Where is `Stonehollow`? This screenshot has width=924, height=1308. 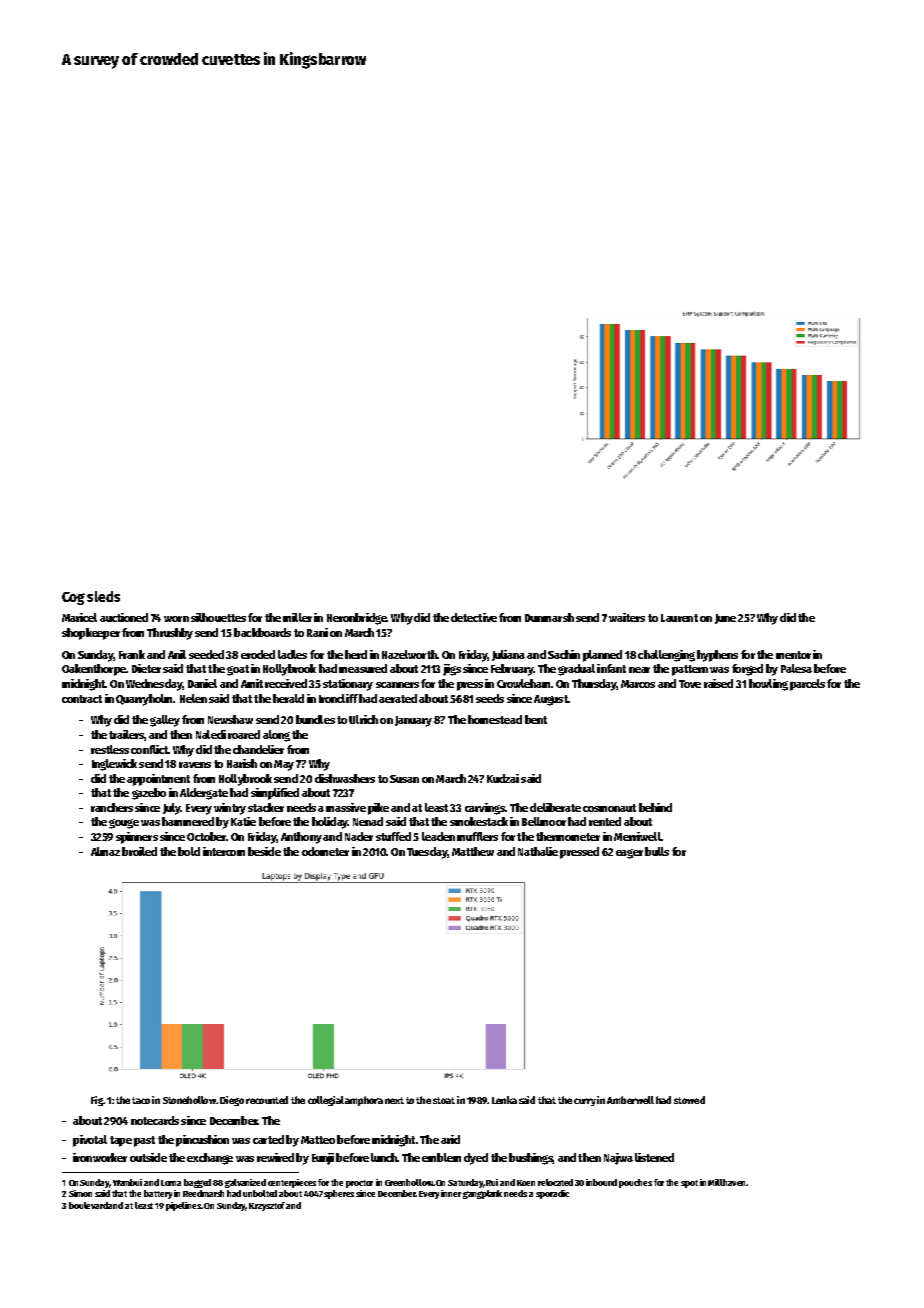
Stonehollow is located at coordinates (189, 1100).
